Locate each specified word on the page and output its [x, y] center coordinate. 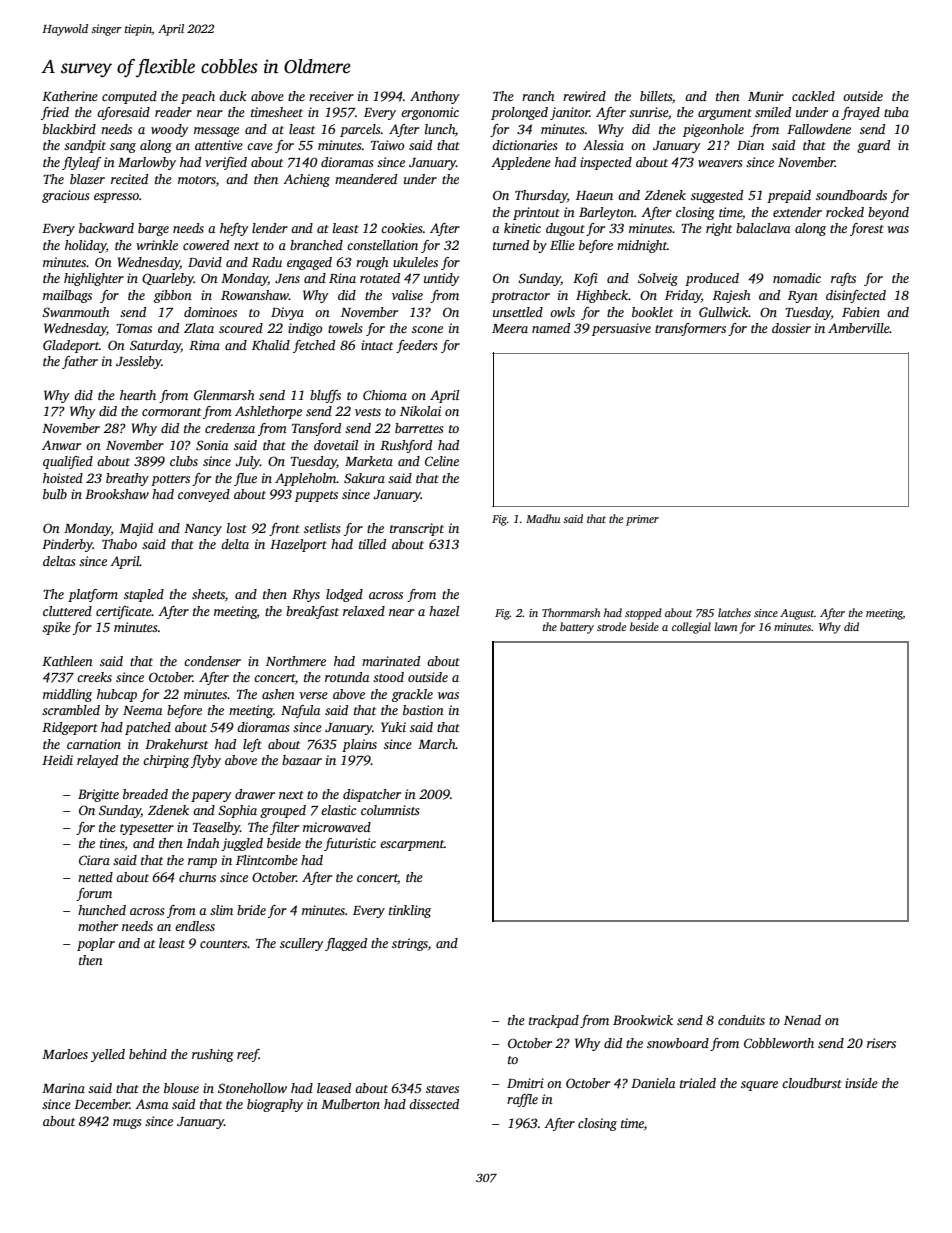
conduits [741, 1020]
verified [226, 163]
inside [861, 1083]
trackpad [554, 1021]
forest [867, 229]
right [719, 229]
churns [197, 877]
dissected [434, 1104]
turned [511, 245]
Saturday [155, 346]
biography [275, 1105]
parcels [360, 130]
